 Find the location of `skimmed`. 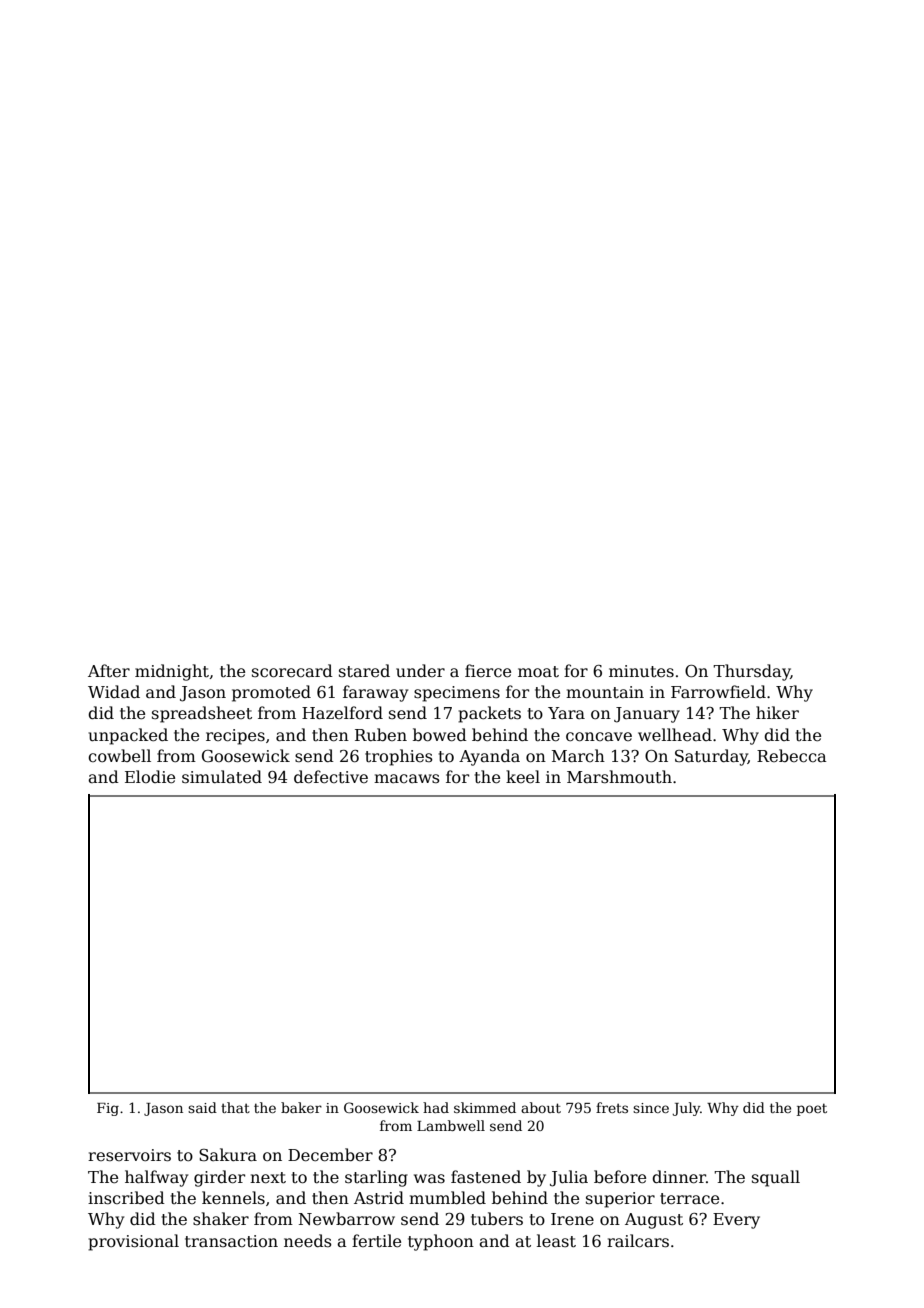

skimmed is located at coordinates (485, 1107).
